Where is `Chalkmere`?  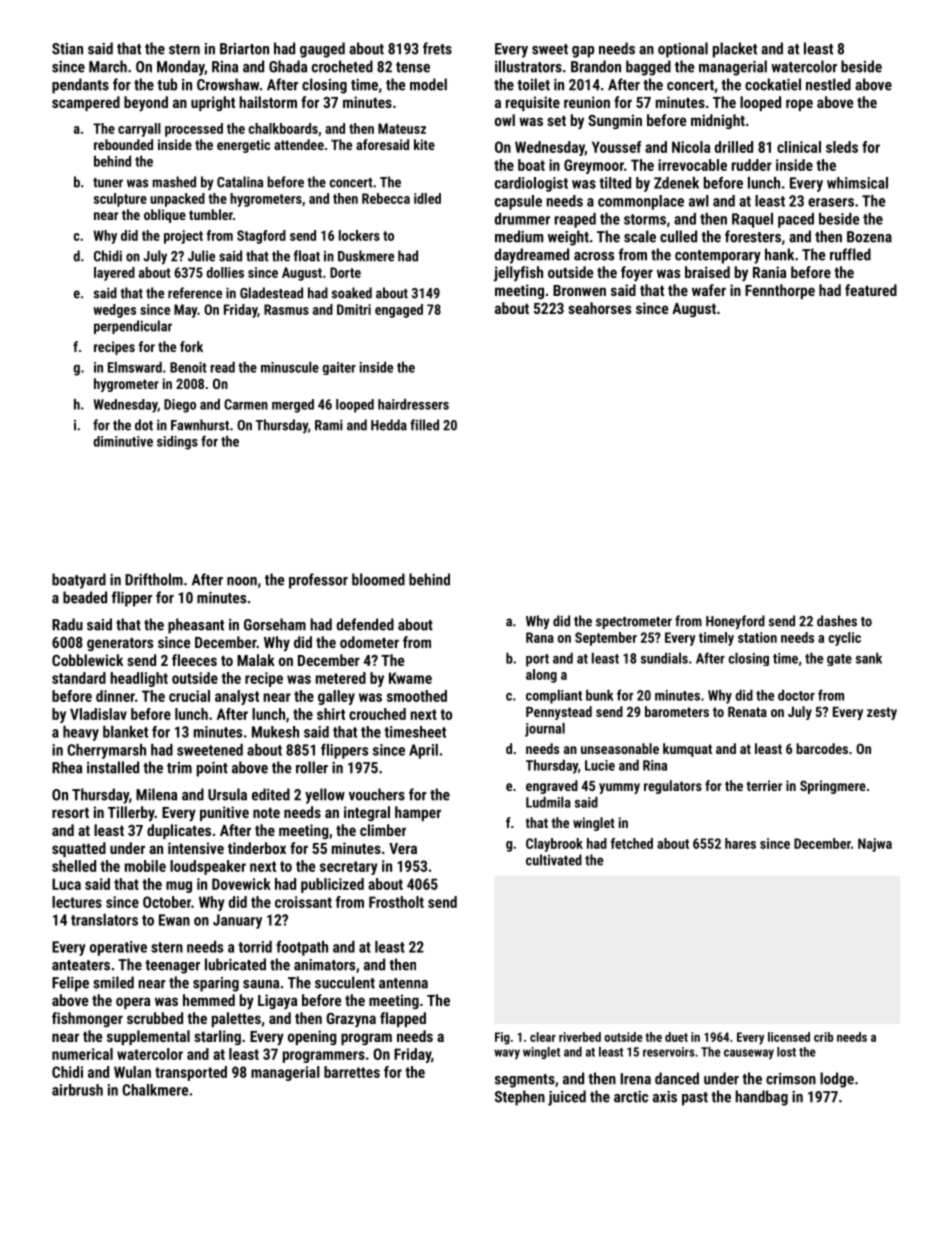 Chalkmere is located at coordinates (155, 1090).
